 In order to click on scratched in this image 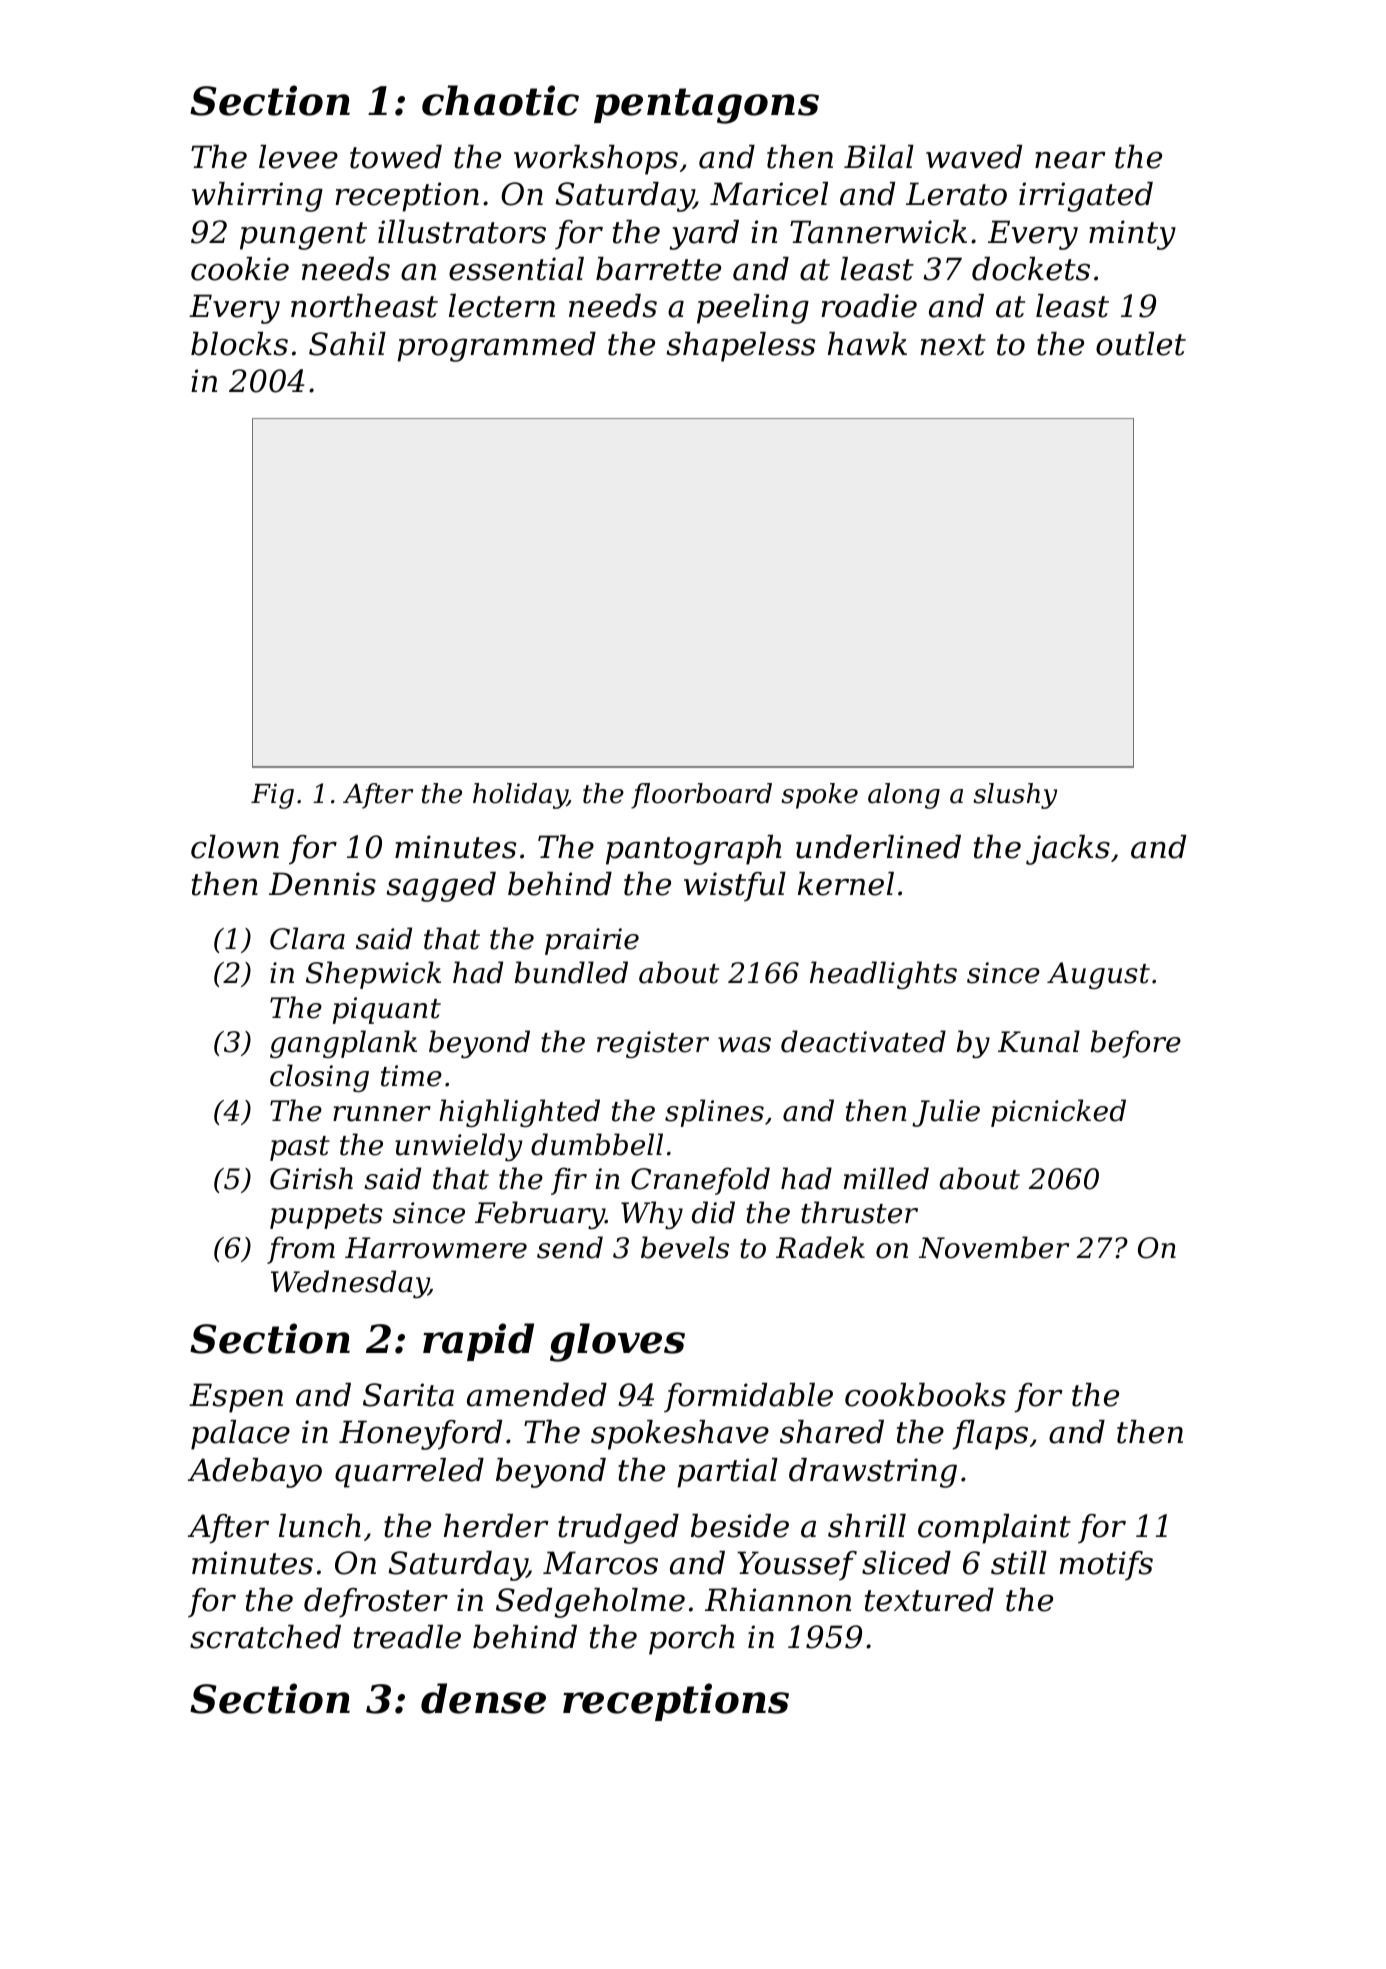, I will do `click(265, 1637)`.
